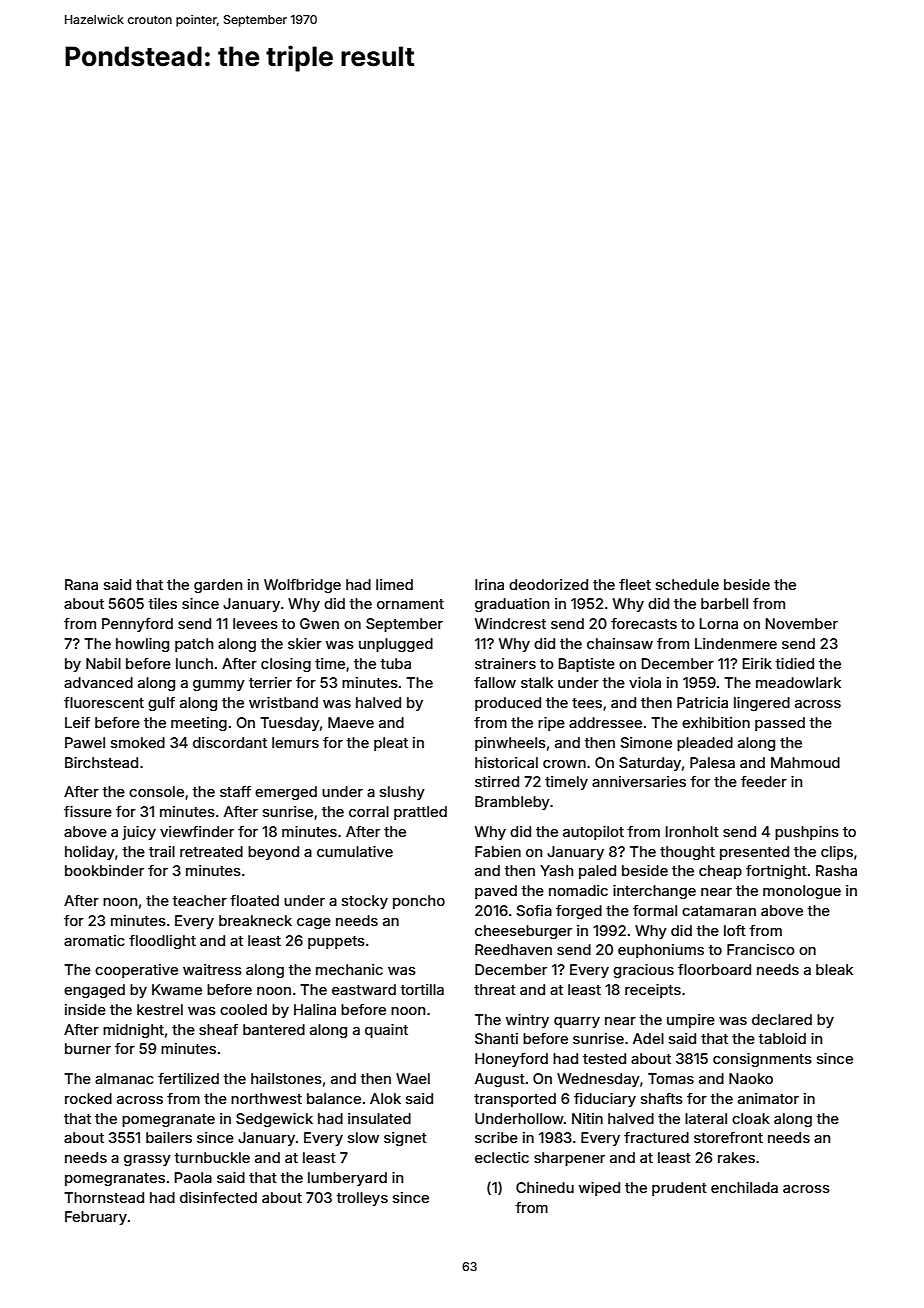  I want to click on Lorna, so click(719, 623).
